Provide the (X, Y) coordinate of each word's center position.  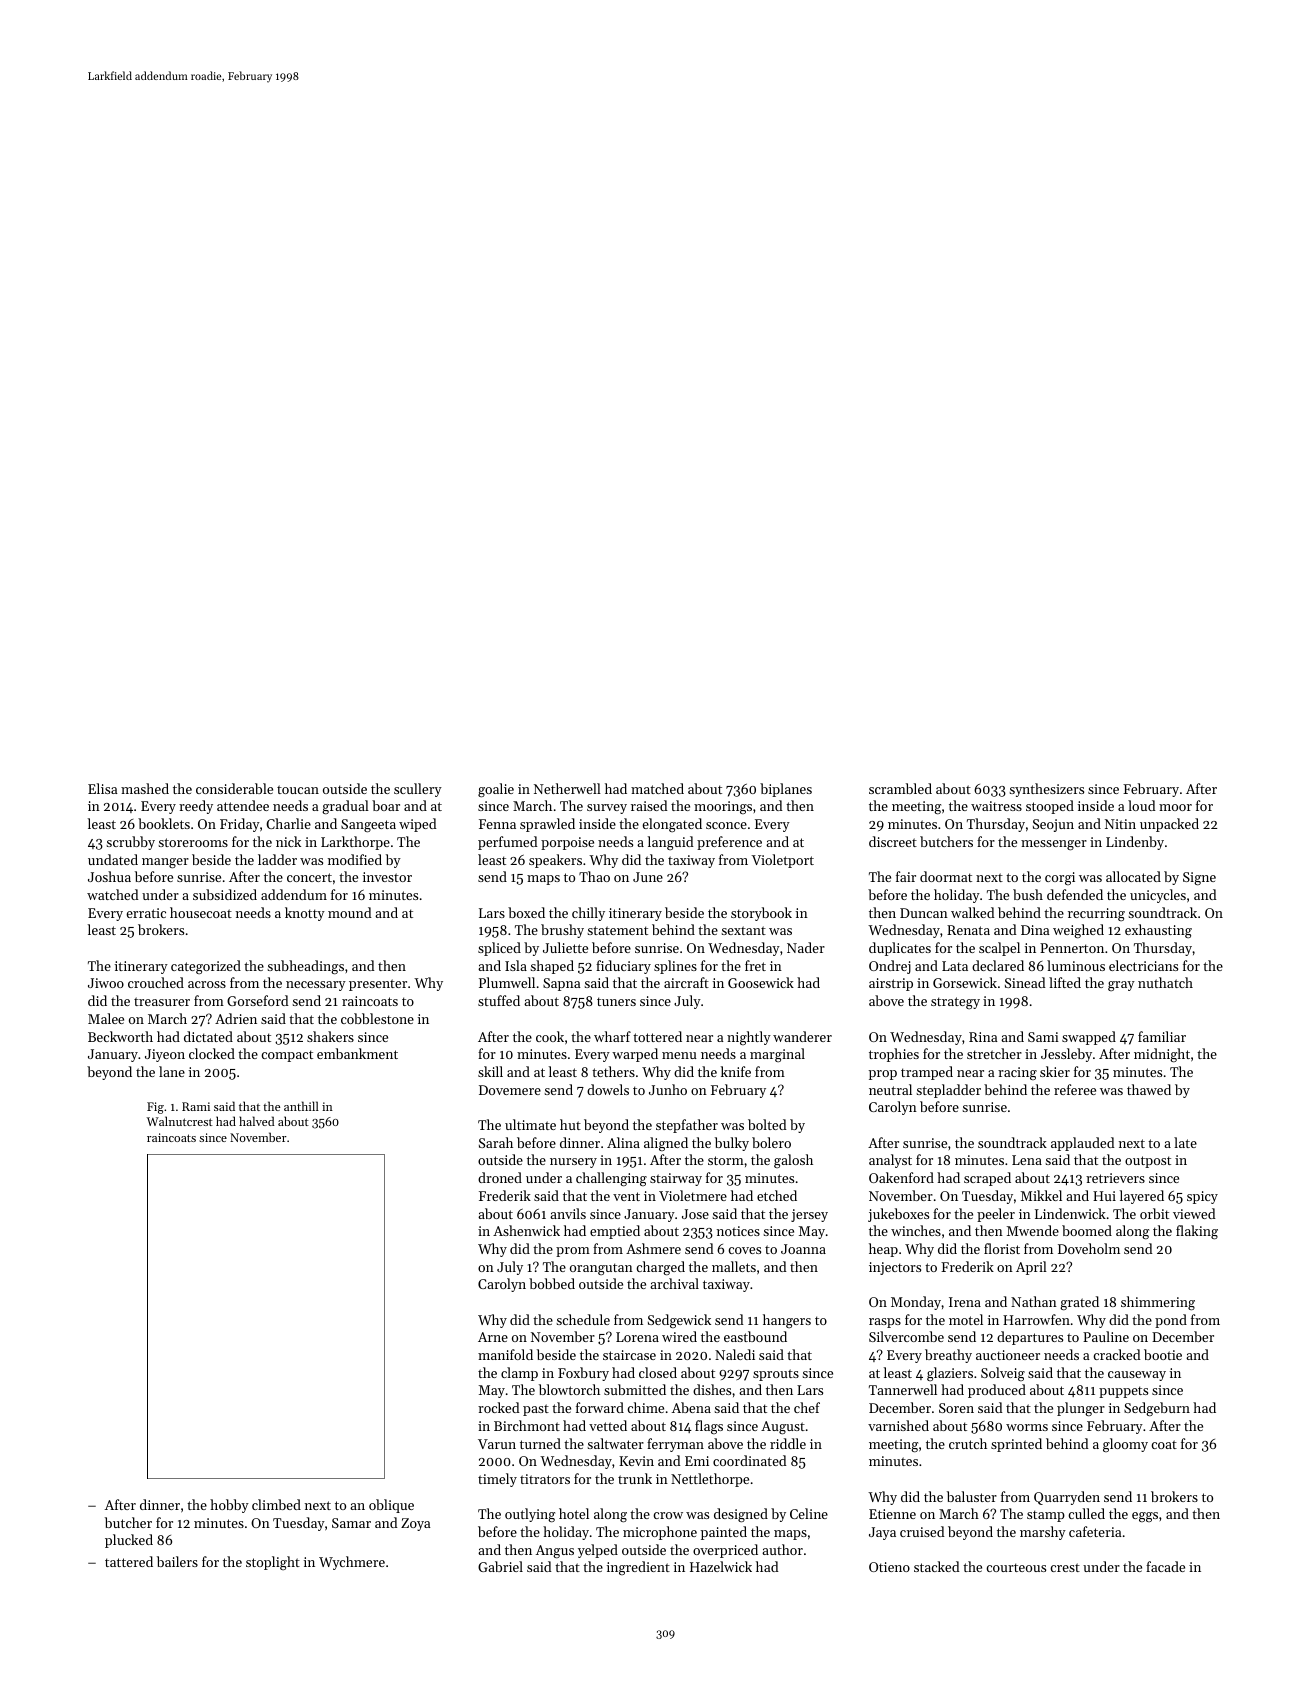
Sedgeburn (1157, 1409)
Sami (1043, 1037)
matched (657, 788)
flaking (1197, 1232)
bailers (177, 1561)
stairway (676, 1179)
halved (257, 1121)
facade (1165, 1566)
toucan (298, 789)
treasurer (162, 1001)
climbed (276, 1504)
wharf (612, 1036)
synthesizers (1046, 790)
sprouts (776, 1375)
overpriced (725, 1551)
